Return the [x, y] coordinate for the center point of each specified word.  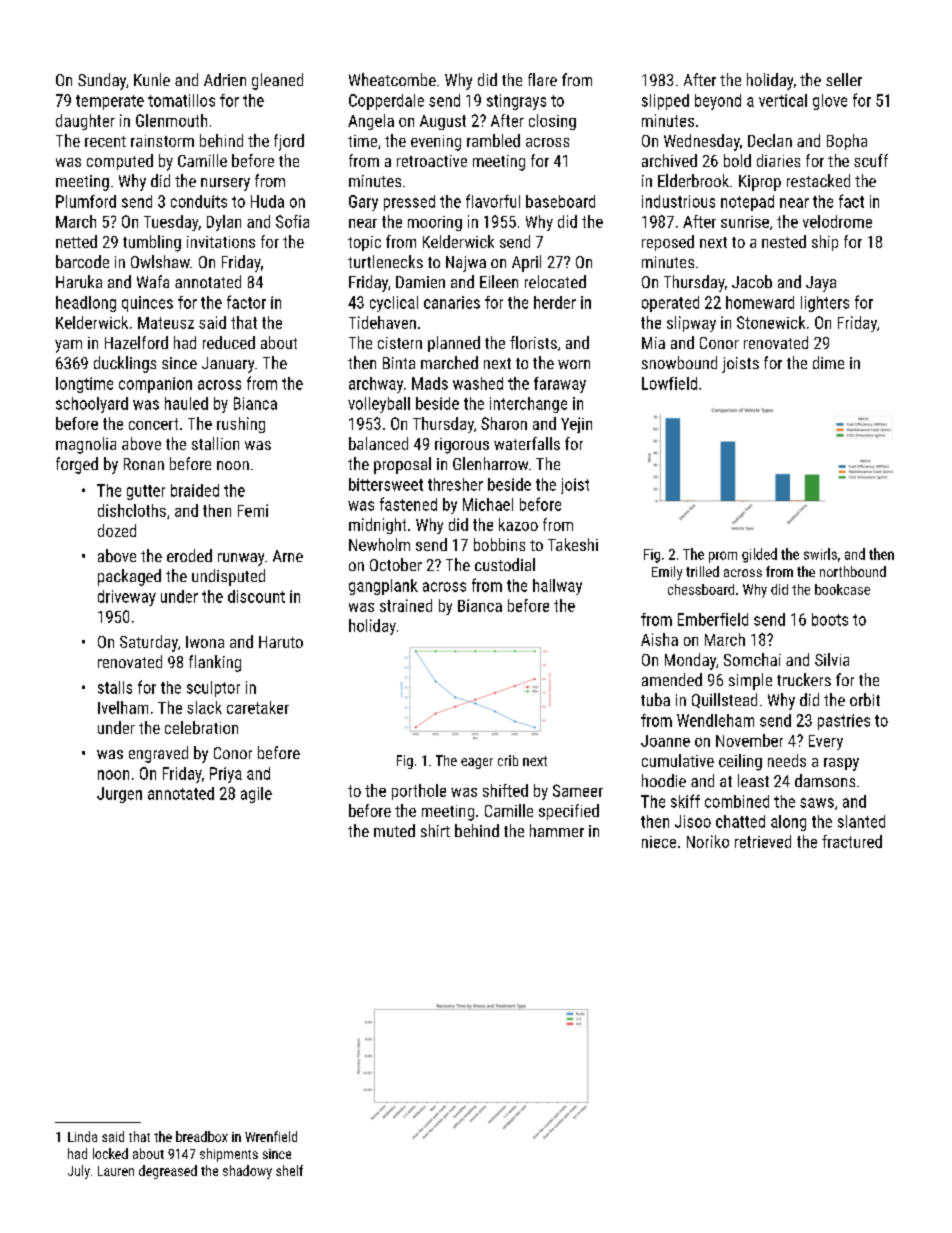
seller [844, 79]
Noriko [708, 841]
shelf [289, 1170]
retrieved [763, 841]
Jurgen [119, 795]
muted [394, 830]
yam [68, 346]
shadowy [247, 1172]
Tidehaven [382, 322]
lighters [825, 304]
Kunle [152, 79]
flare [542, 79]
